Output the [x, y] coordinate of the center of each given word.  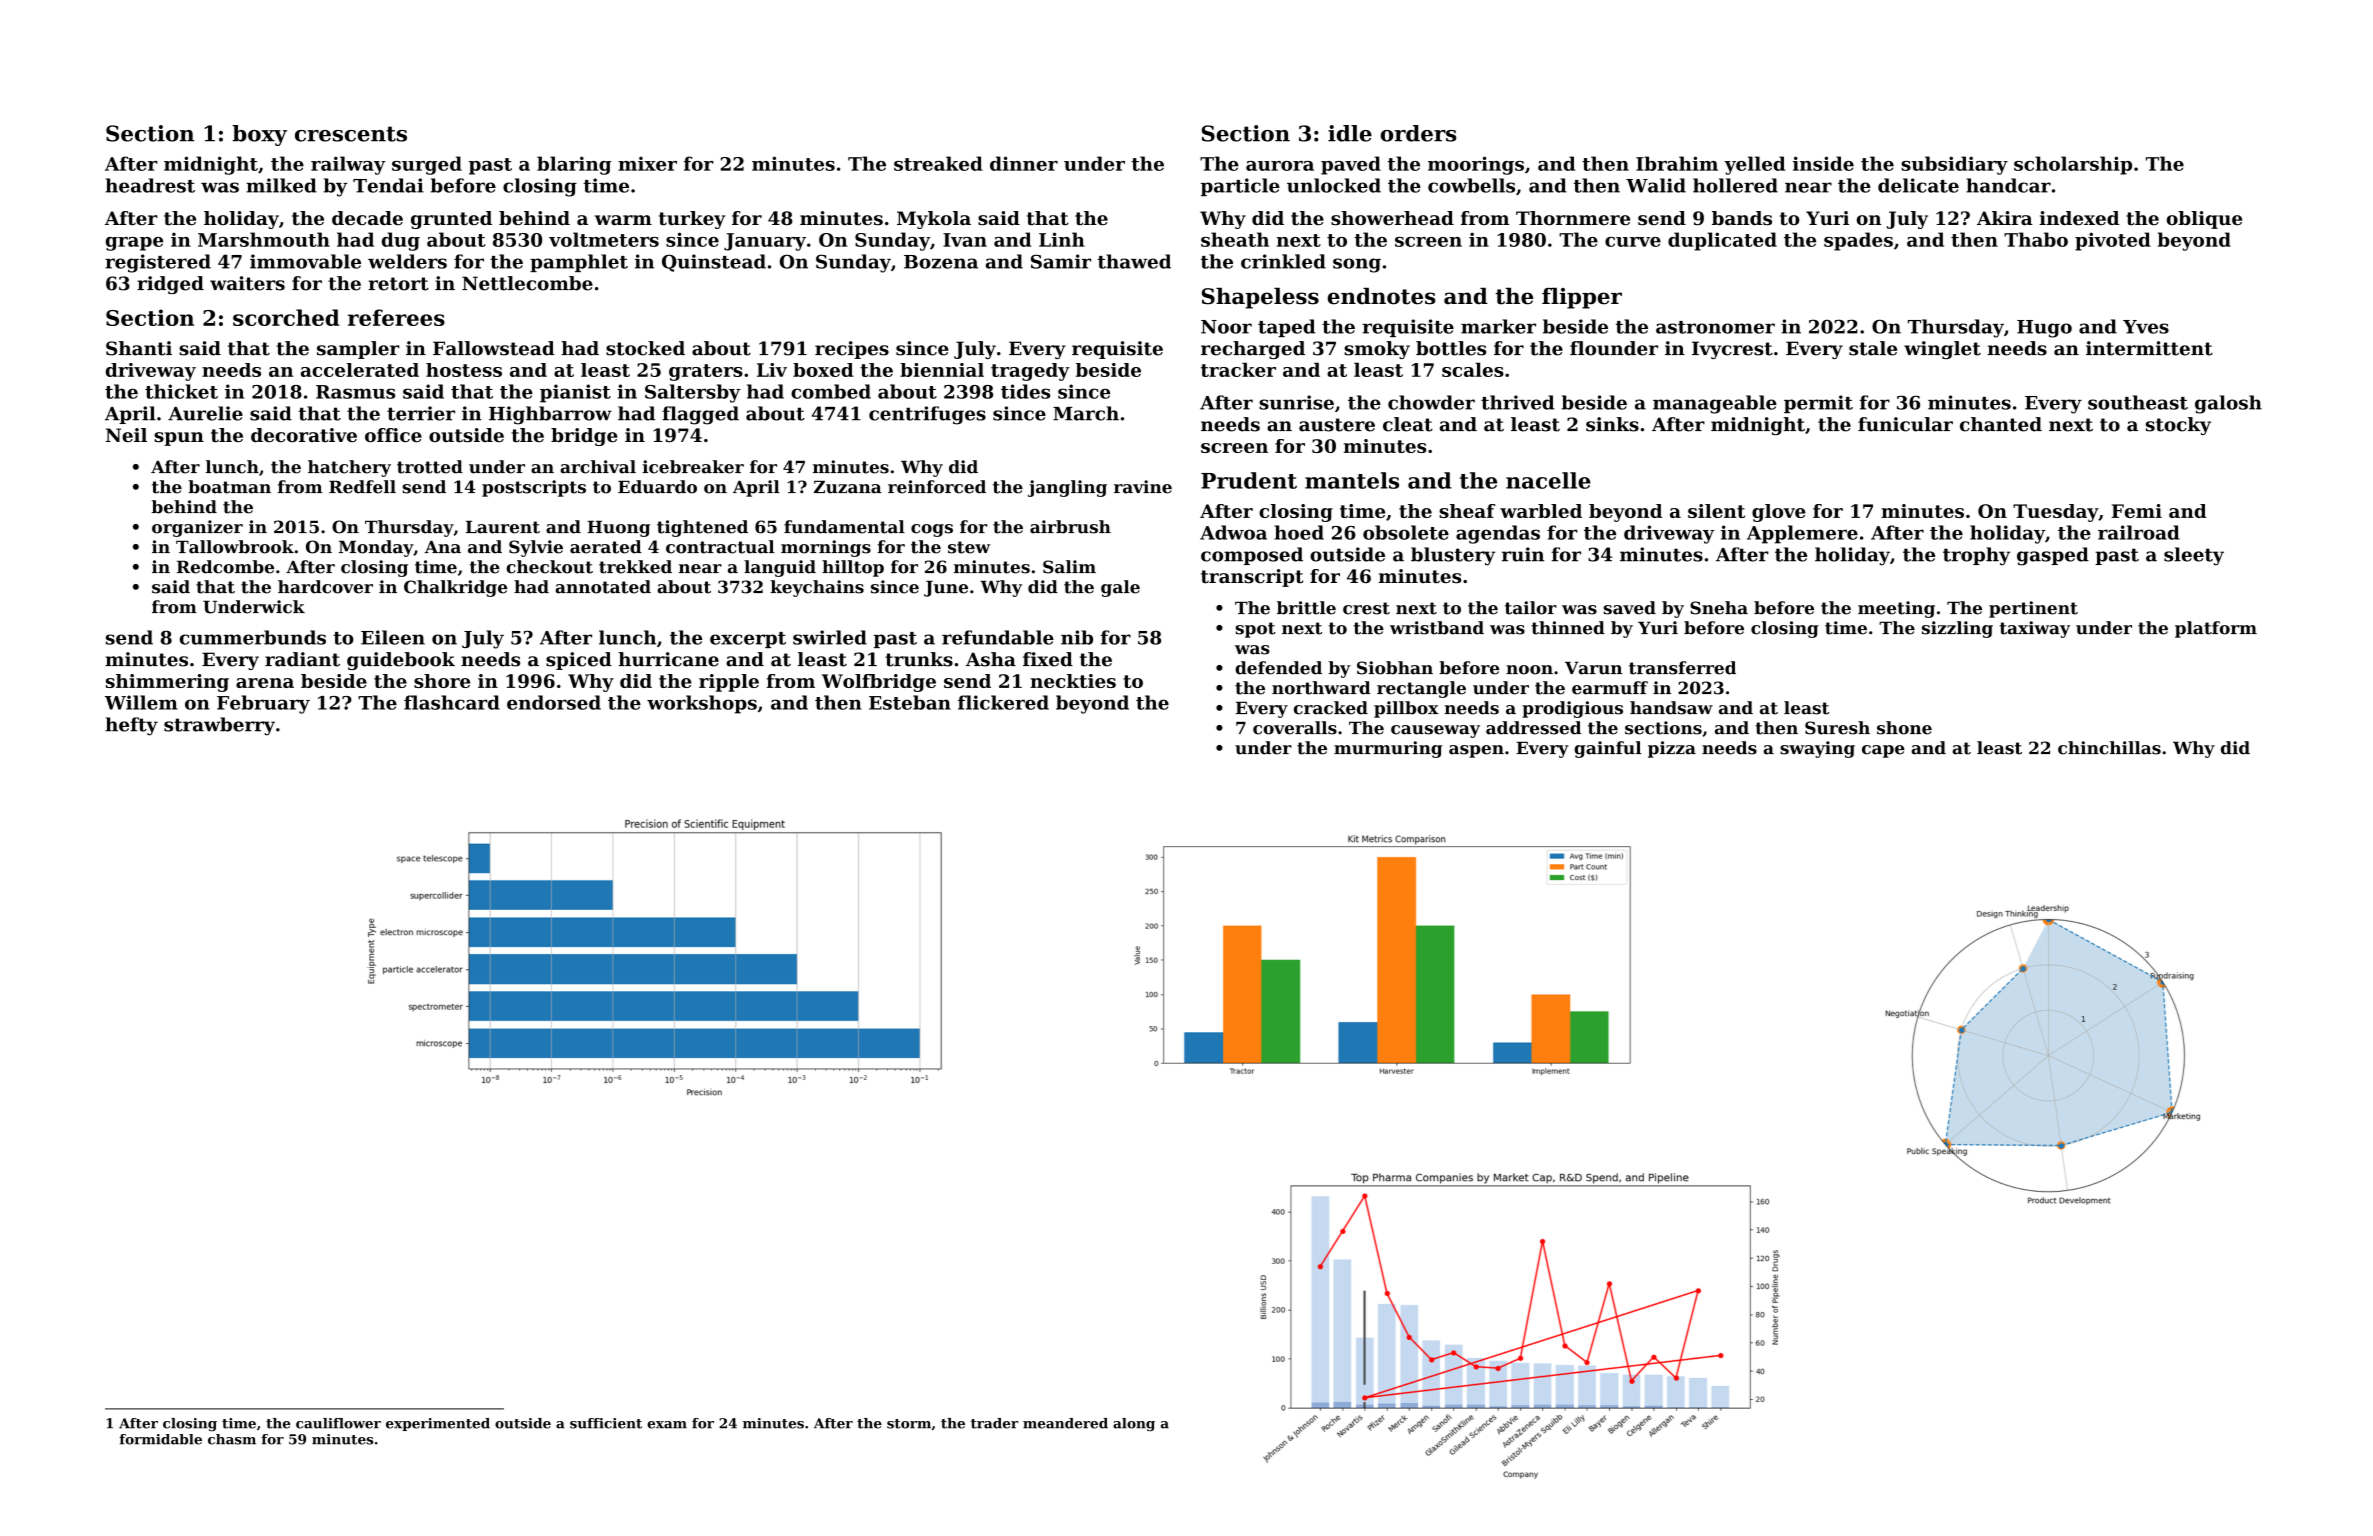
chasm [232, 1439]
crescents [351, 134]
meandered [1065, 1423]
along [1134, 1425]
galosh [2228, 404]
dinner [1024, 163]
